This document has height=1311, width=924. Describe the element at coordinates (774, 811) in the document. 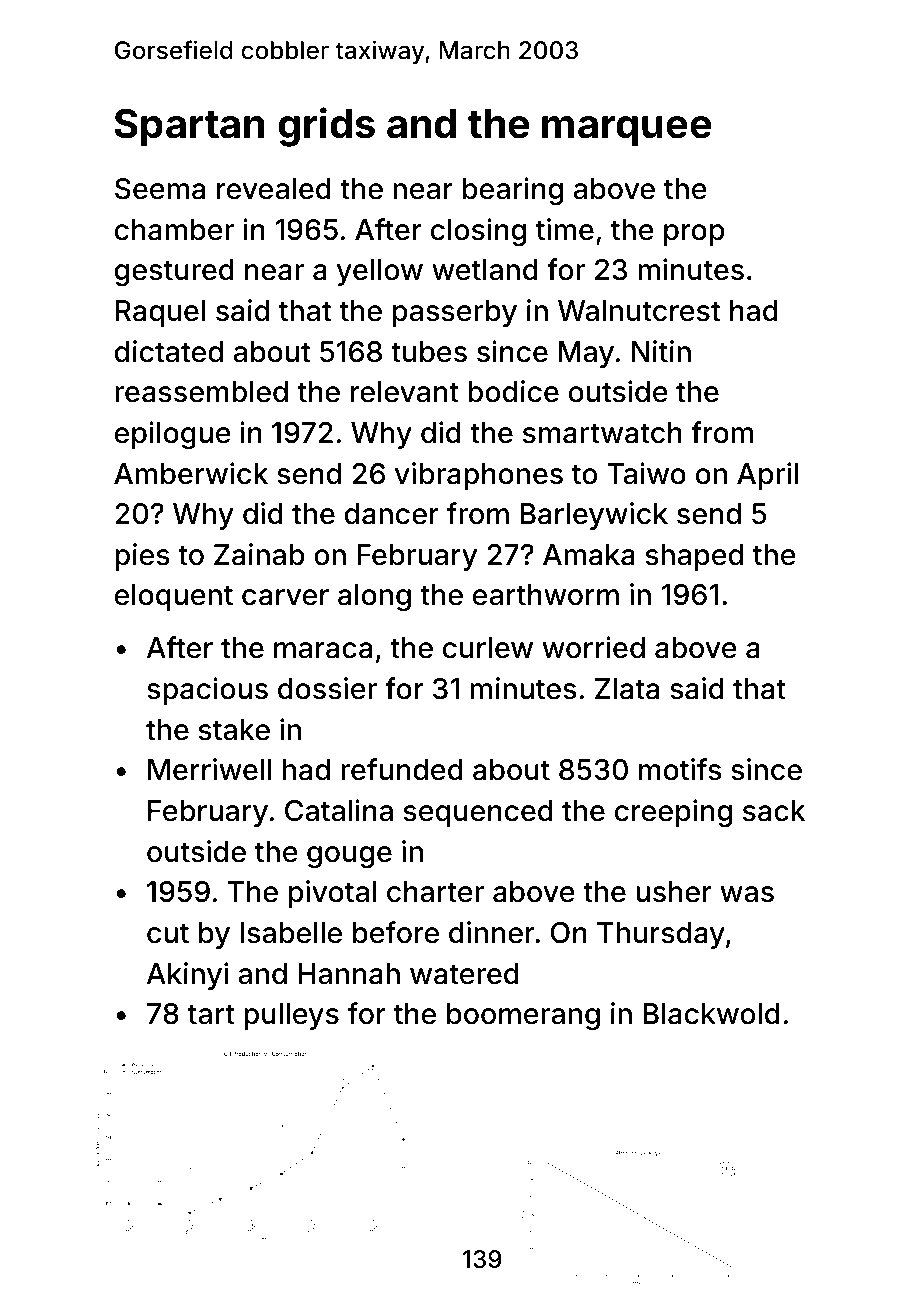

I see `sack` at that location.
